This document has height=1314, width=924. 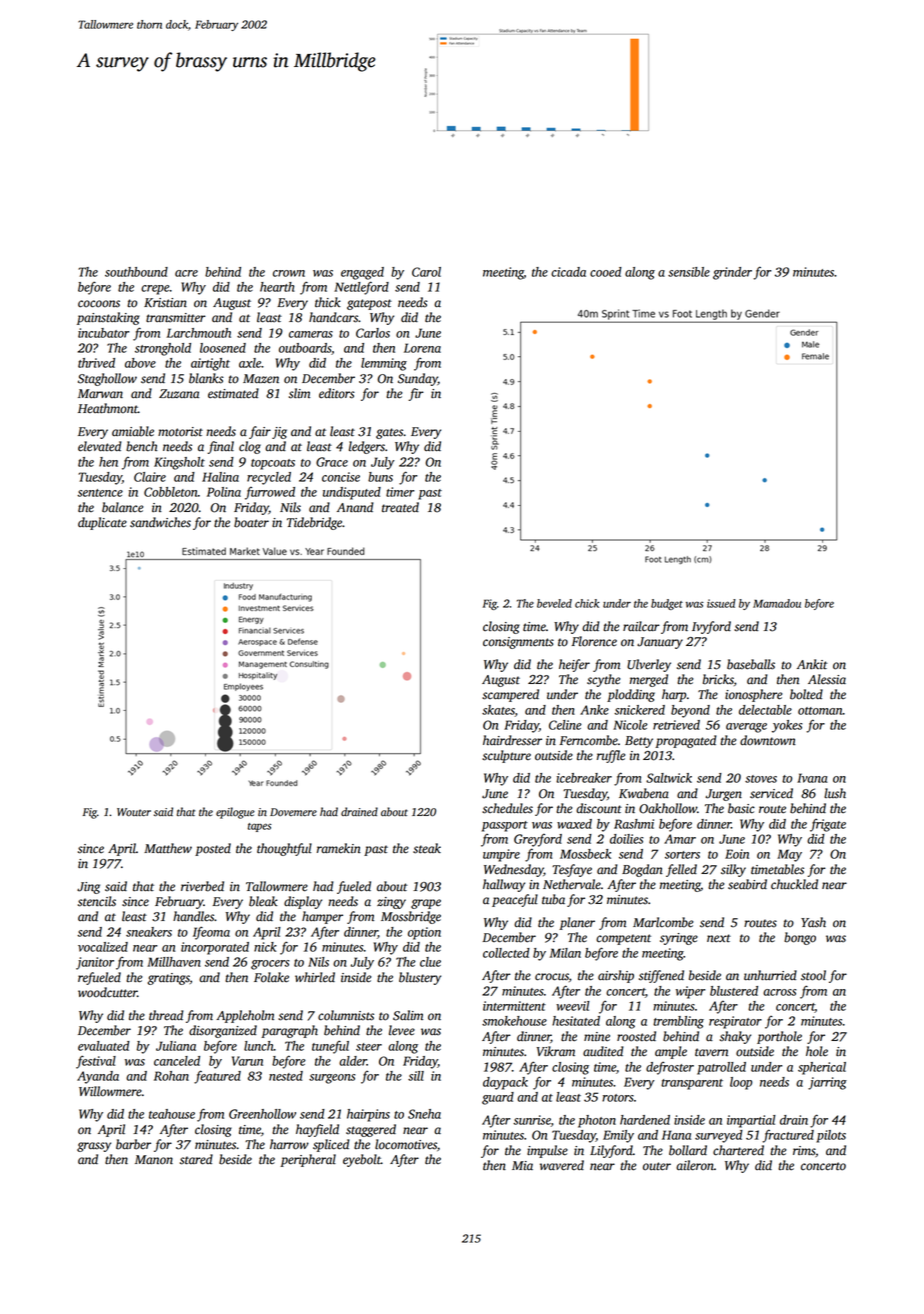 I want to click on grinder, so click(x=732, y=273).
